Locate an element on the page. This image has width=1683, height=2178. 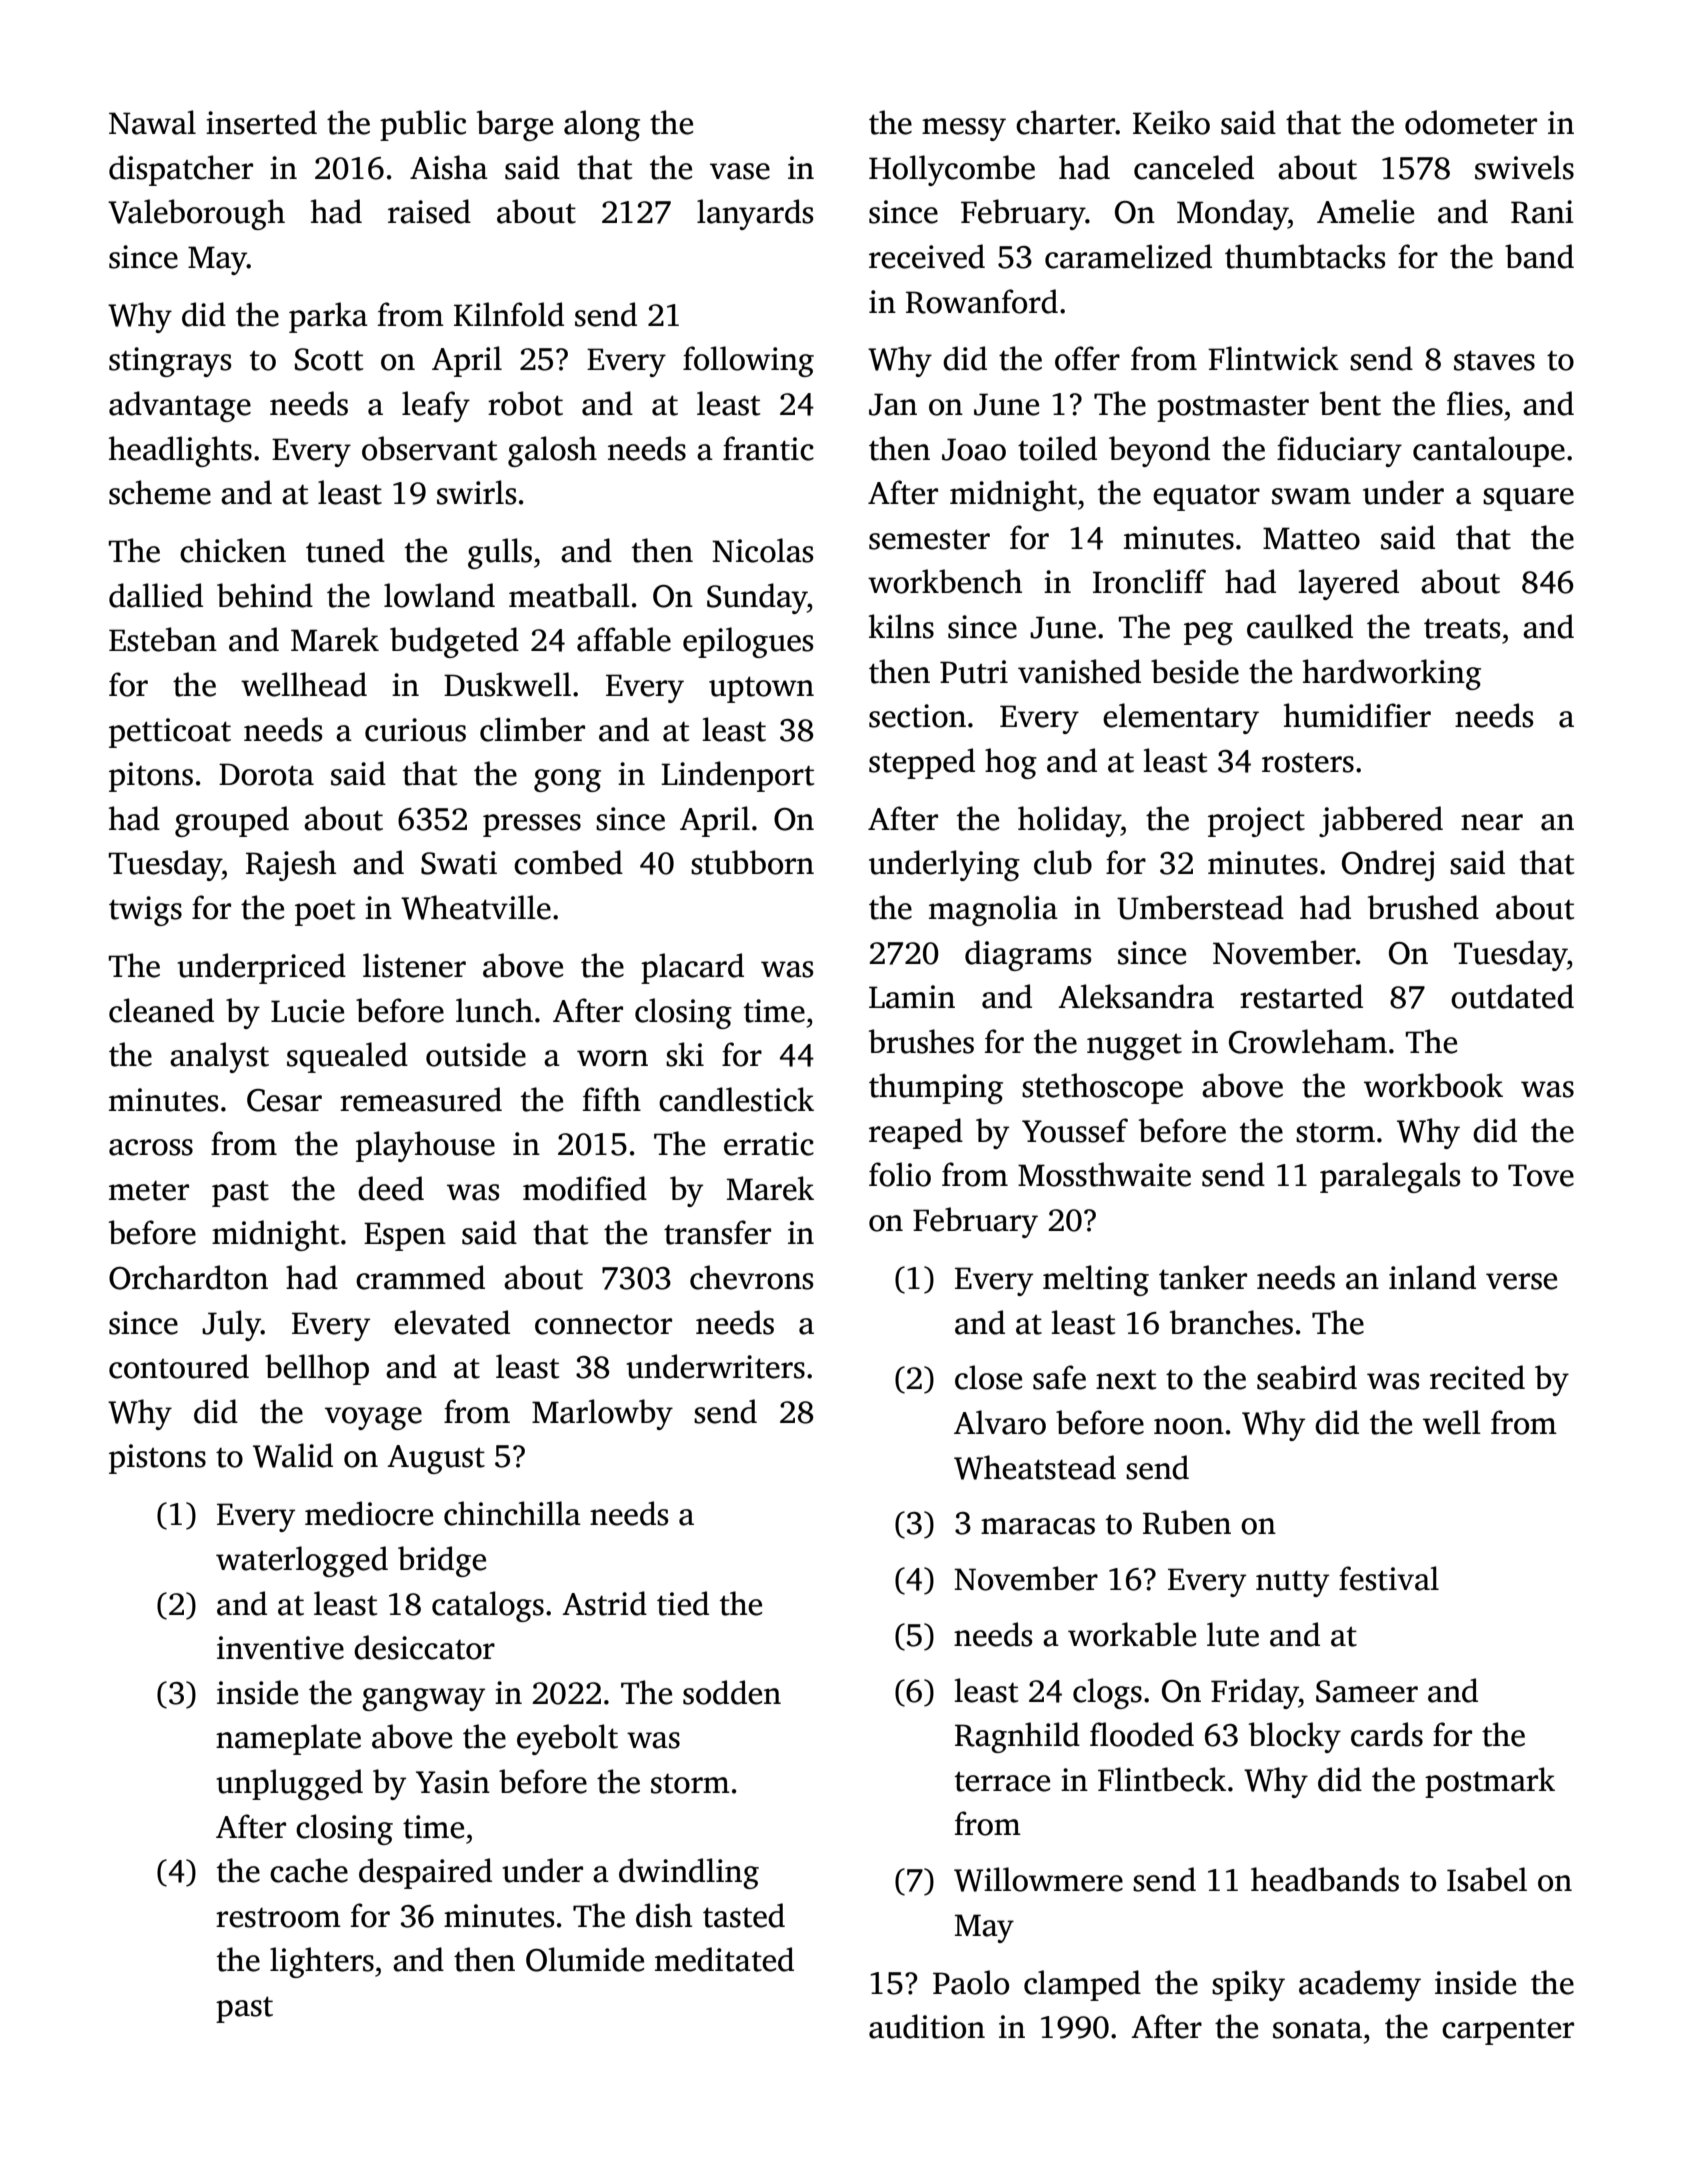
Umberstead is located at coordinates (1200, 907).
